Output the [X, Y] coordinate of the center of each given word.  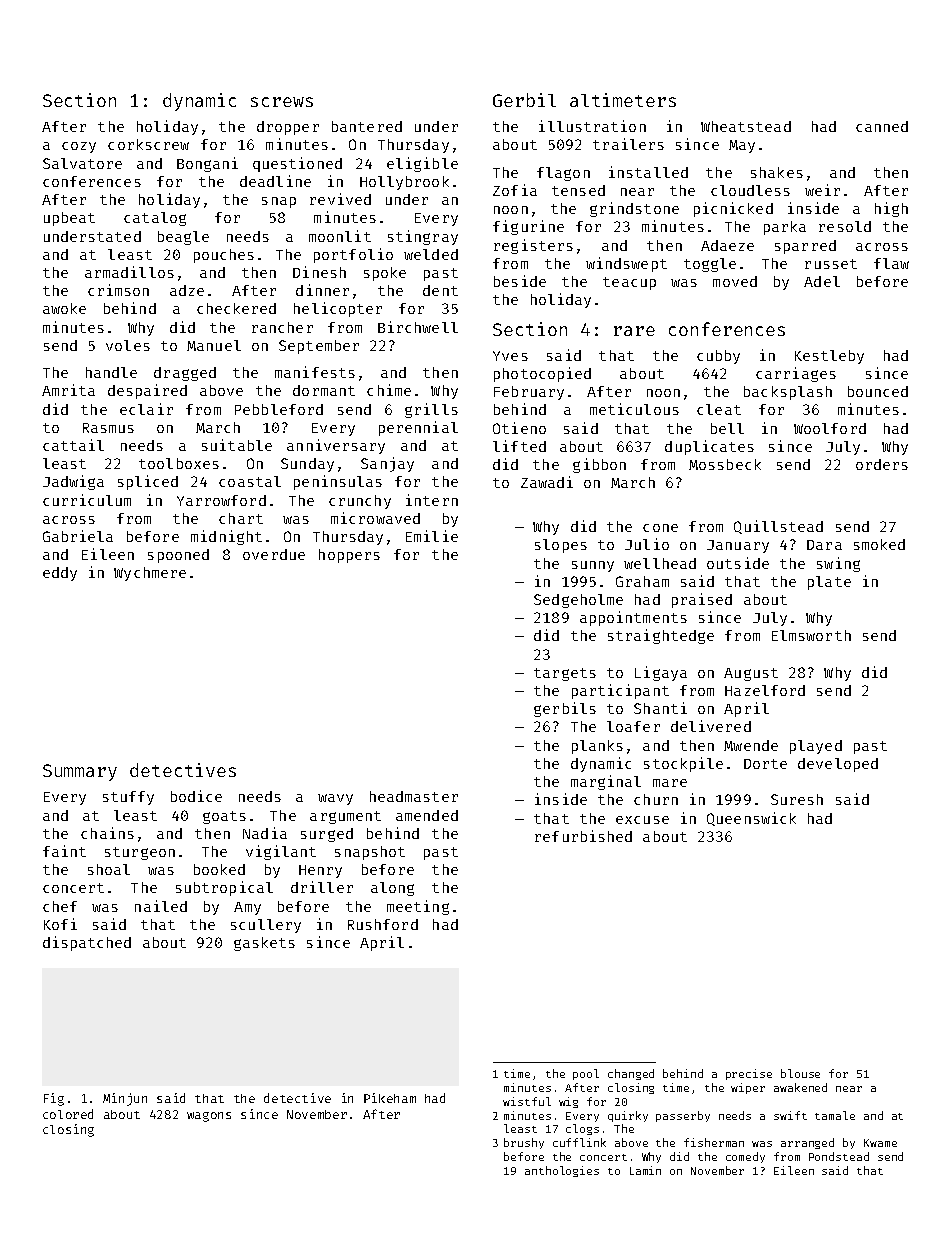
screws [282, 102]
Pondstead [839, 1156]
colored [68, 1114]
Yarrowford [221, 500]
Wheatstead [746, 126]
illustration [592, 126]
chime [389, 390]
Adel [822, 281]
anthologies [562, 1171]
